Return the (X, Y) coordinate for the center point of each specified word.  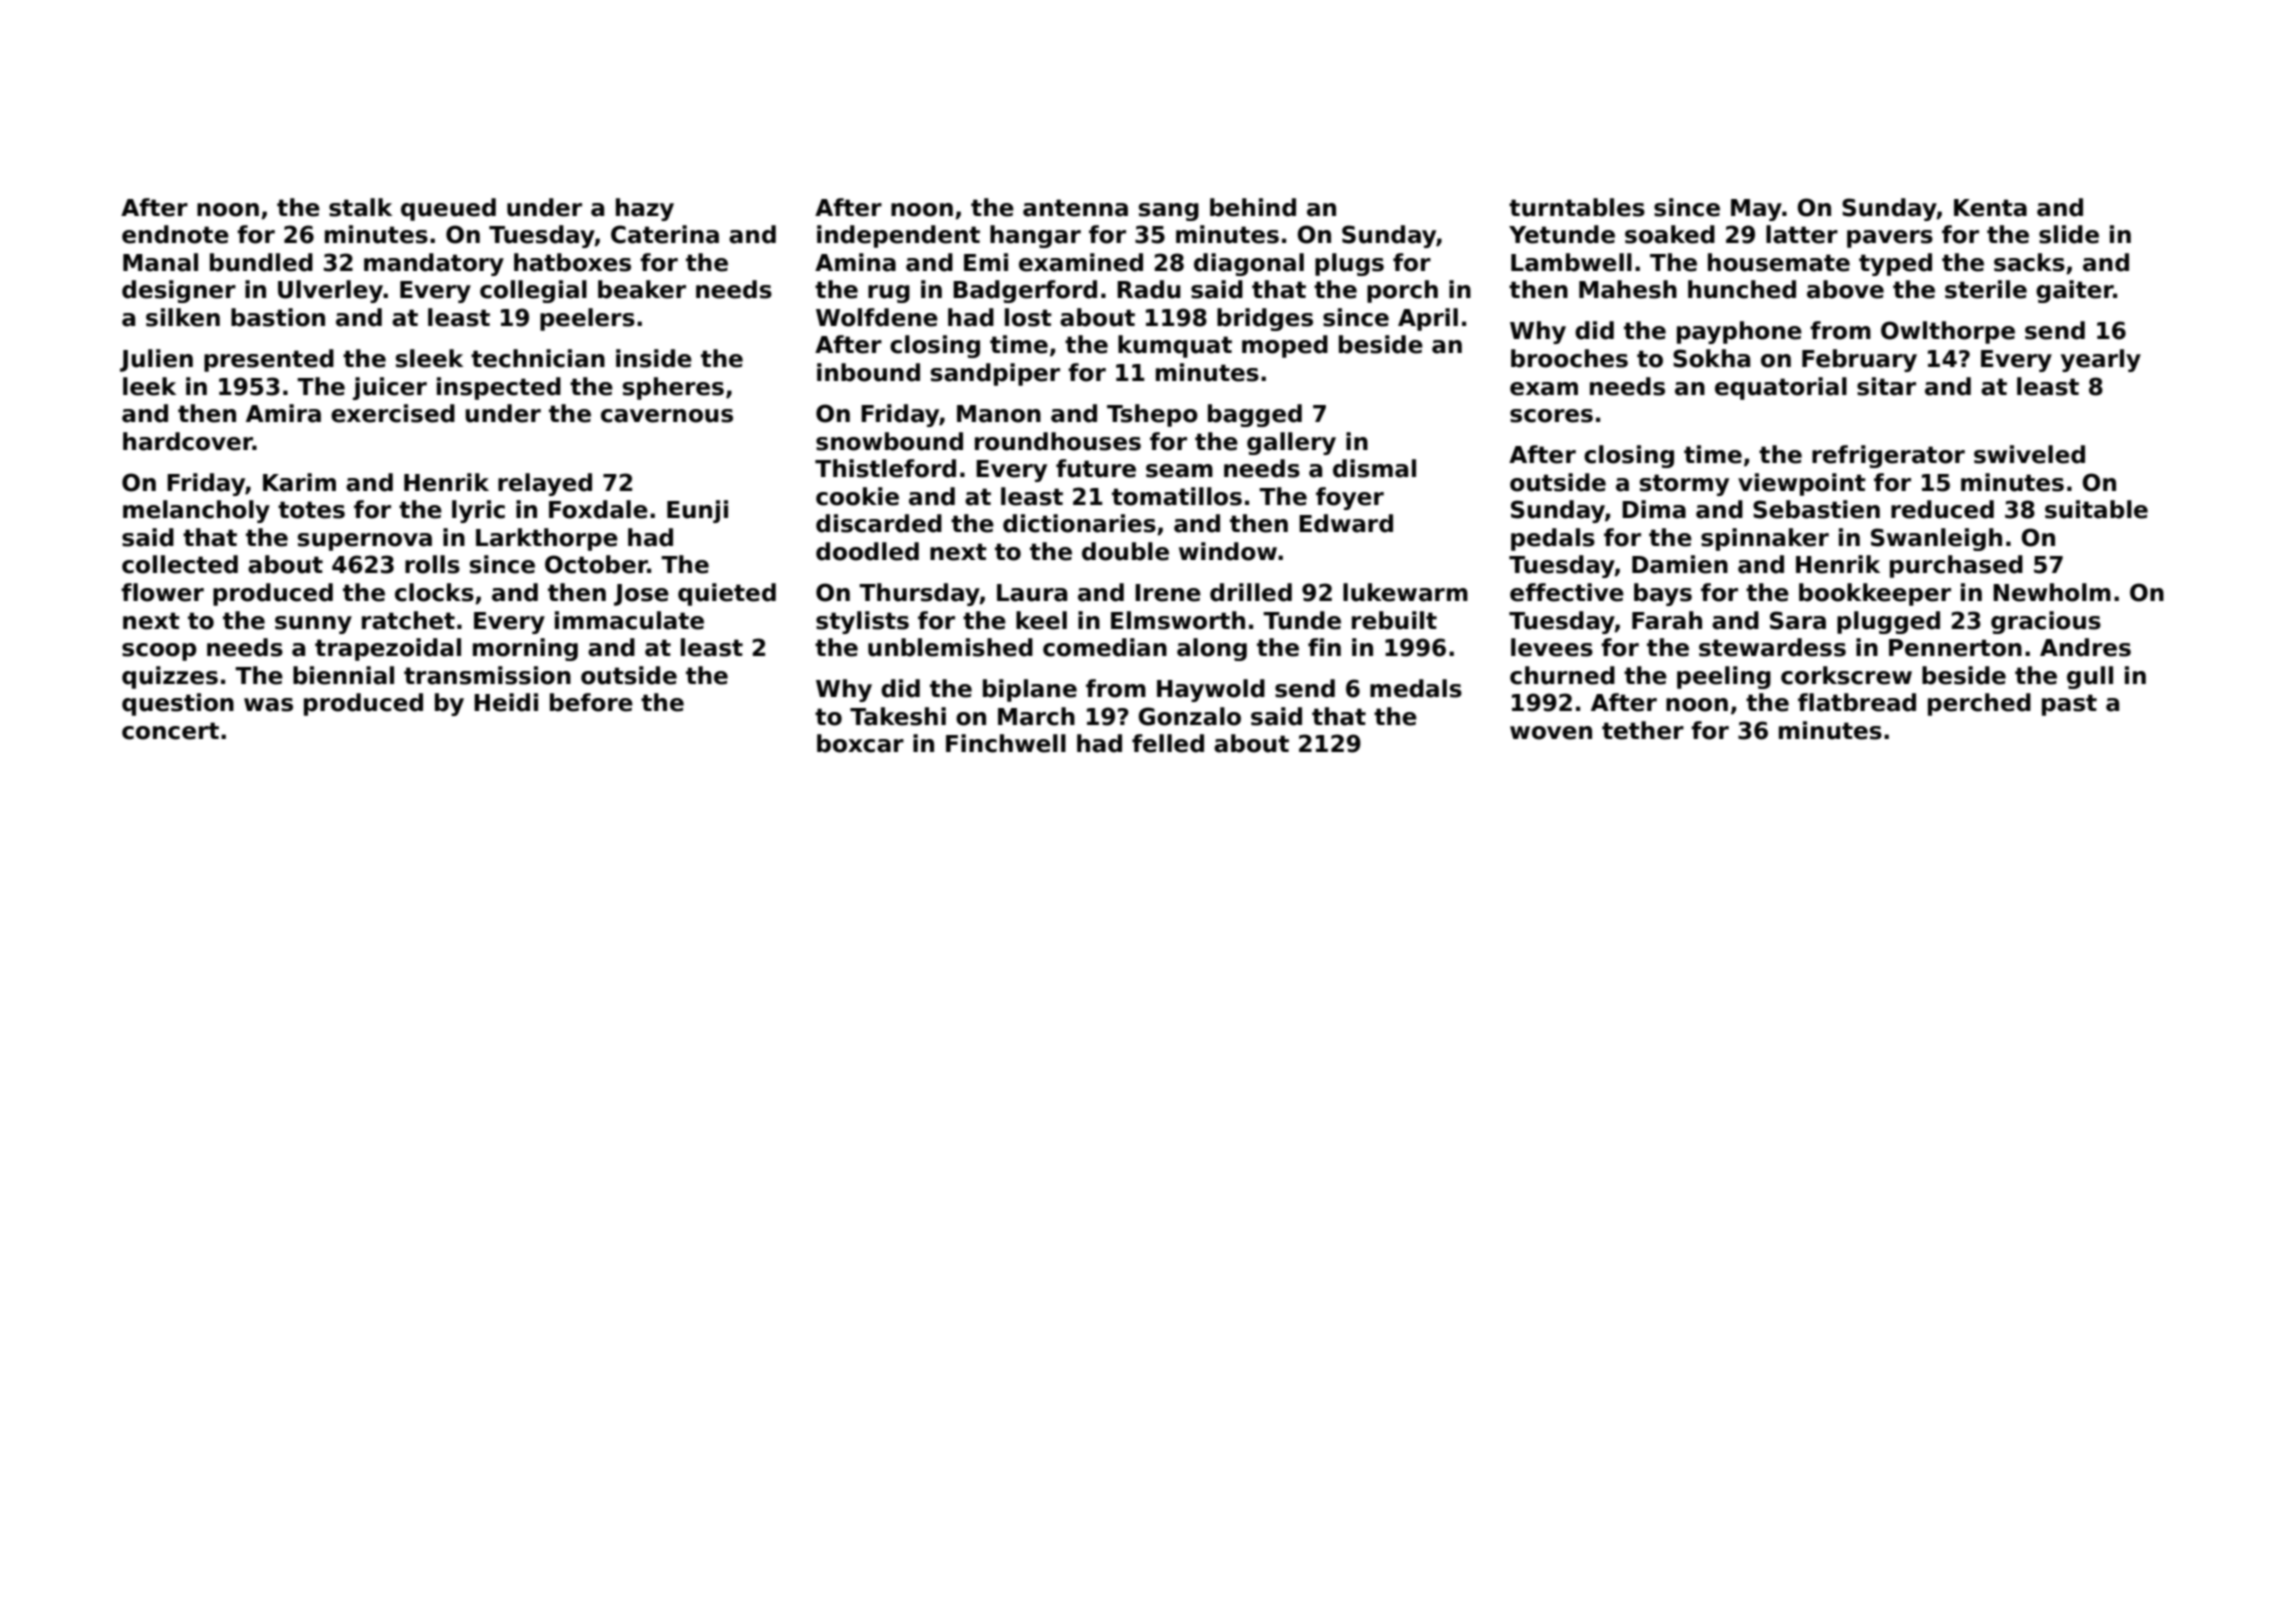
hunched (1742, 289)
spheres (673, 388)
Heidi (506, 702)
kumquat (1175, 346)
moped (1285, 346)
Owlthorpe (1948, 332)
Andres (2085, 647)
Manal (160, 262)
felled (1168, 743)
